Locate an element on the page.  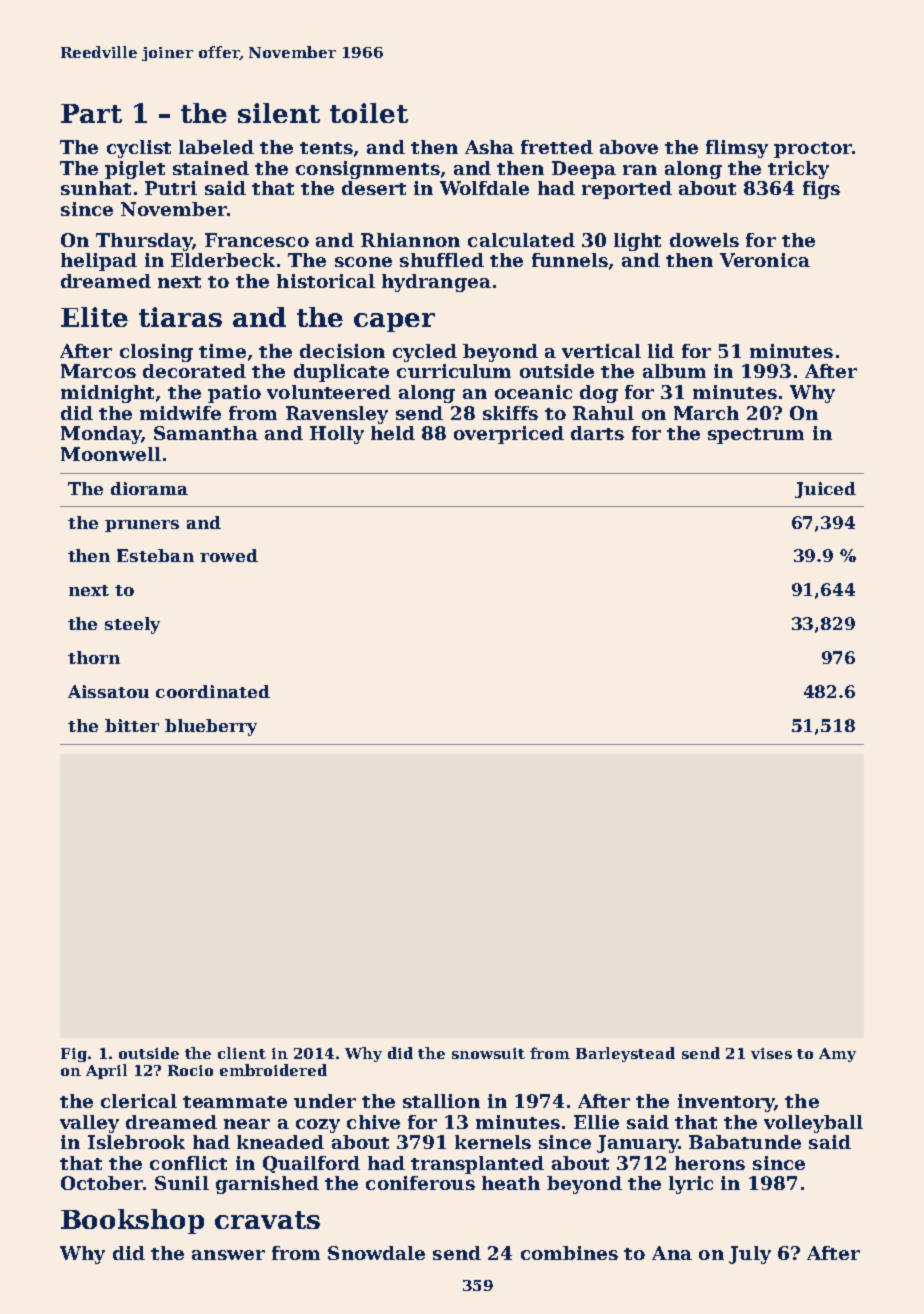
held is located at coordinates (393, 433).
